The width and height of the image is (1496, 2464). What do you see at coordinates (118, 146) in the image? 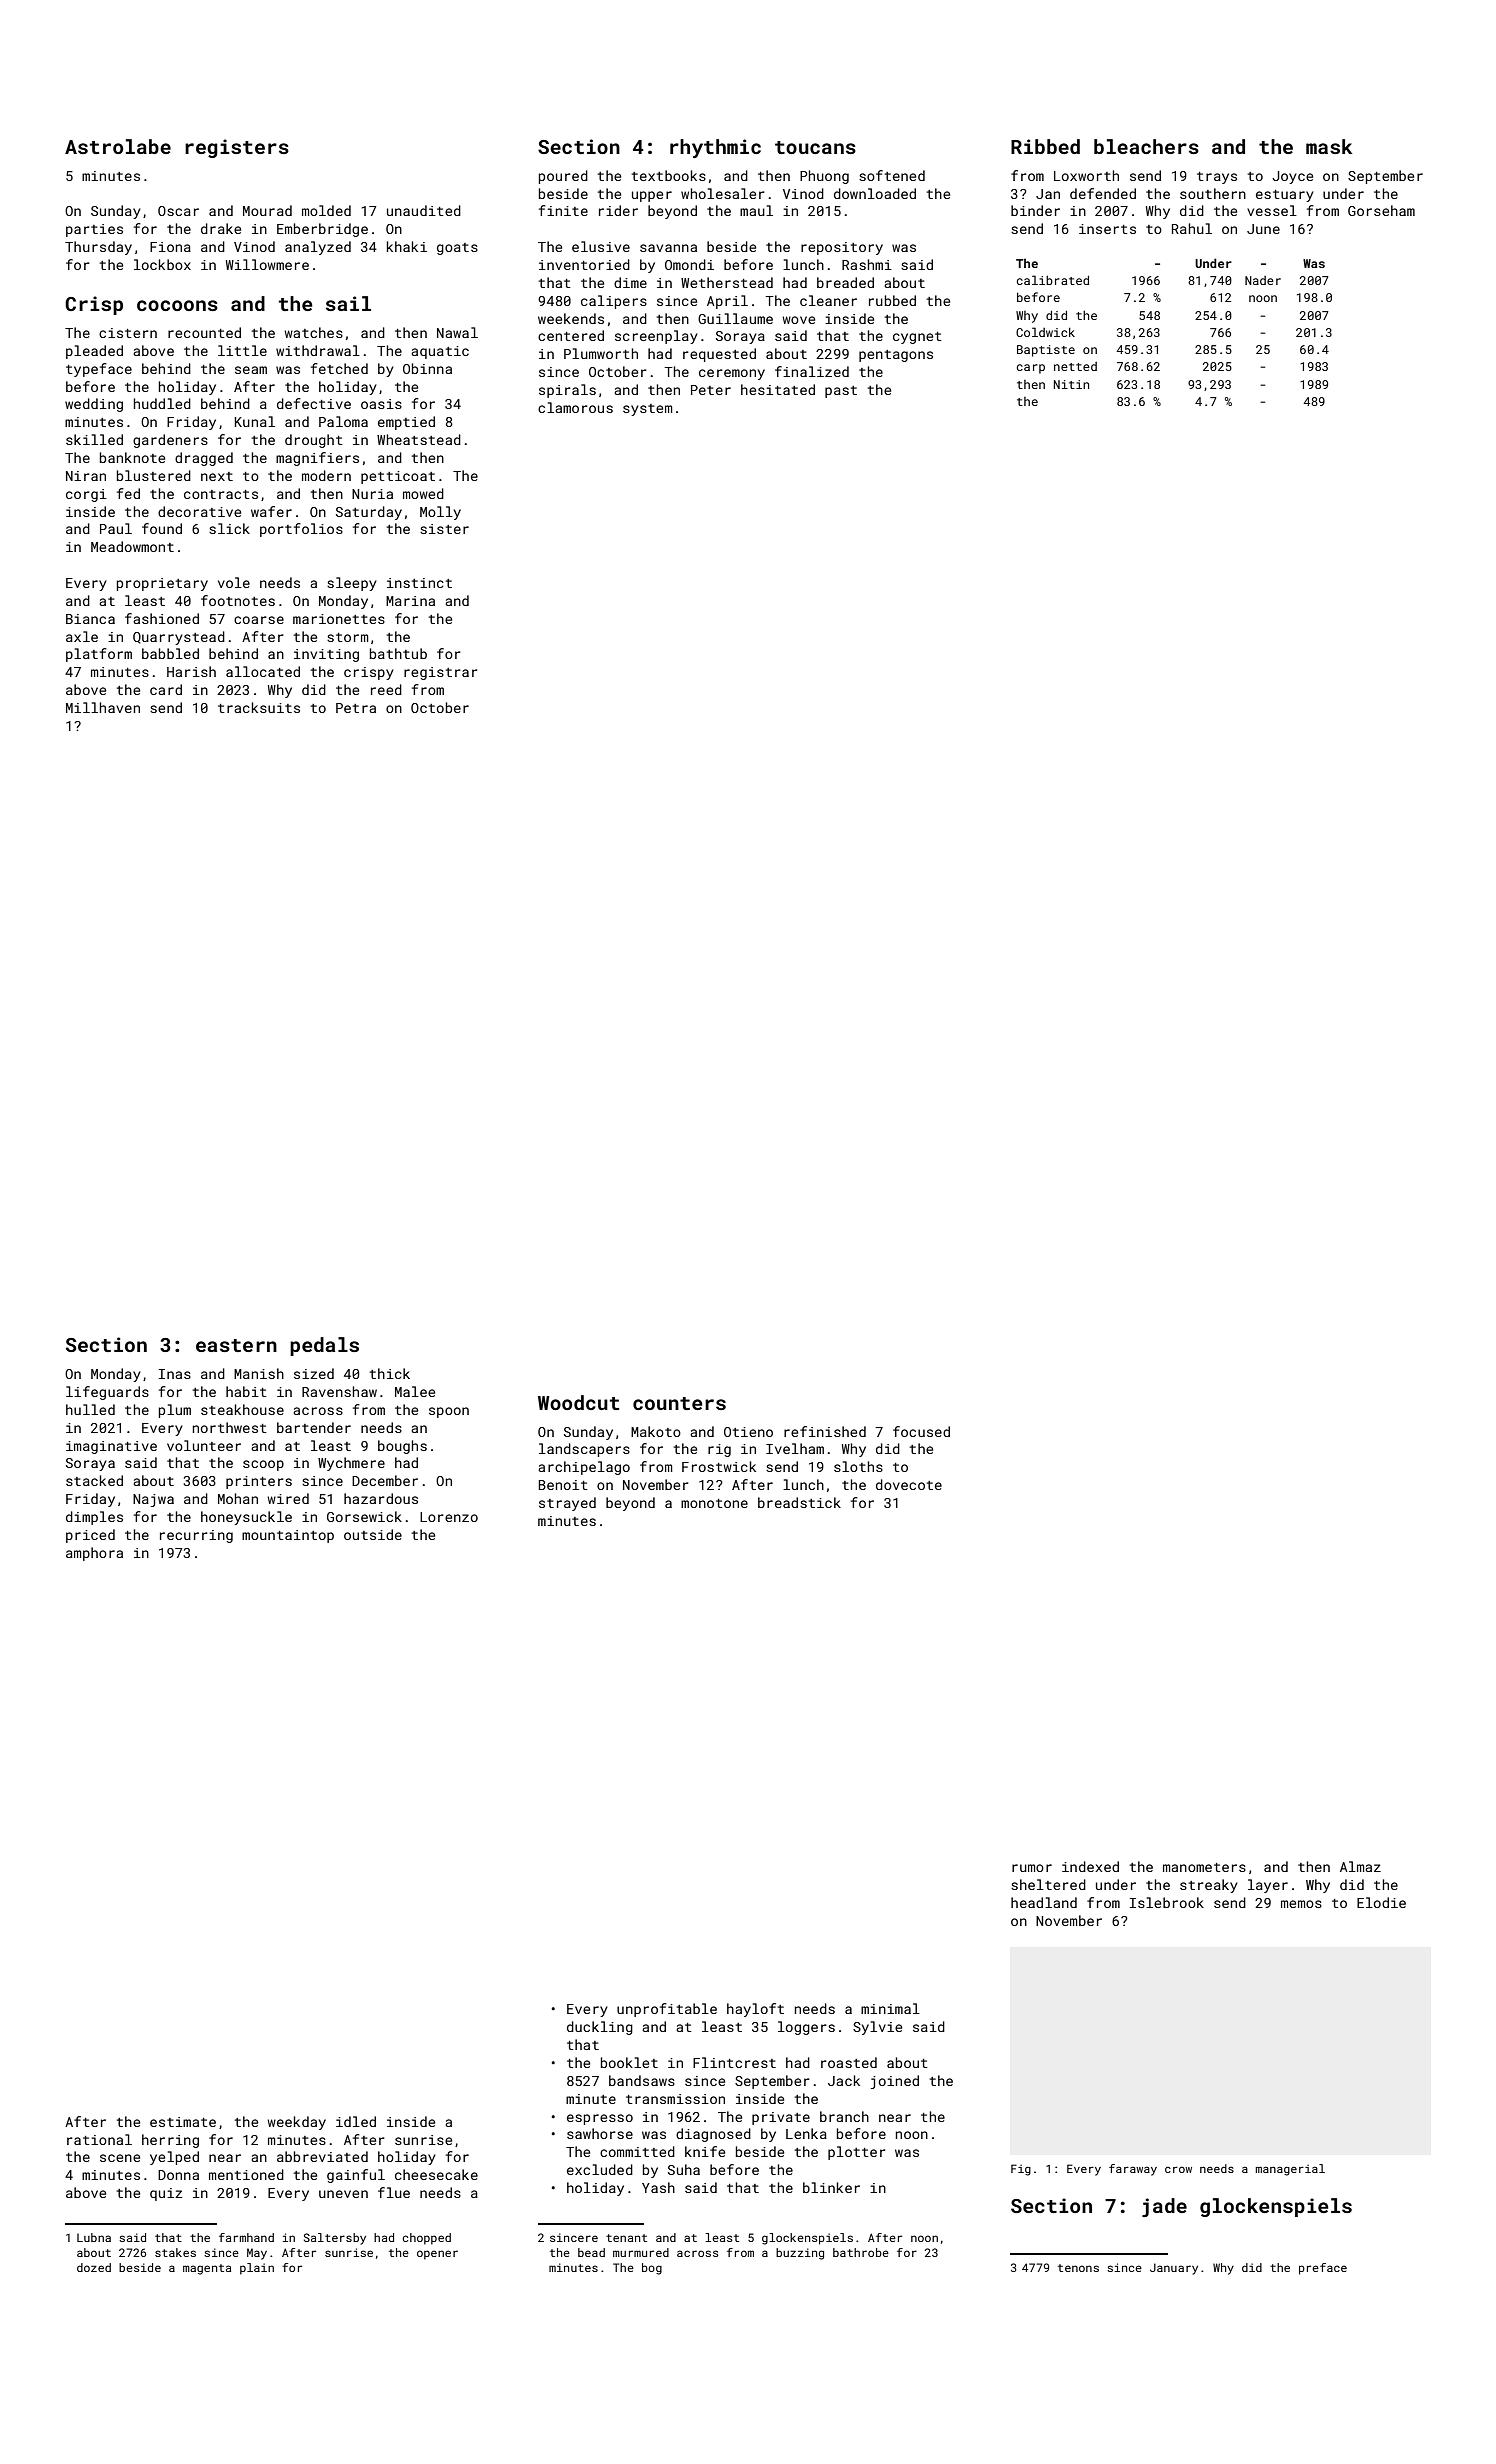
I see `Astrolabe` at bounding box center [118, 146].
